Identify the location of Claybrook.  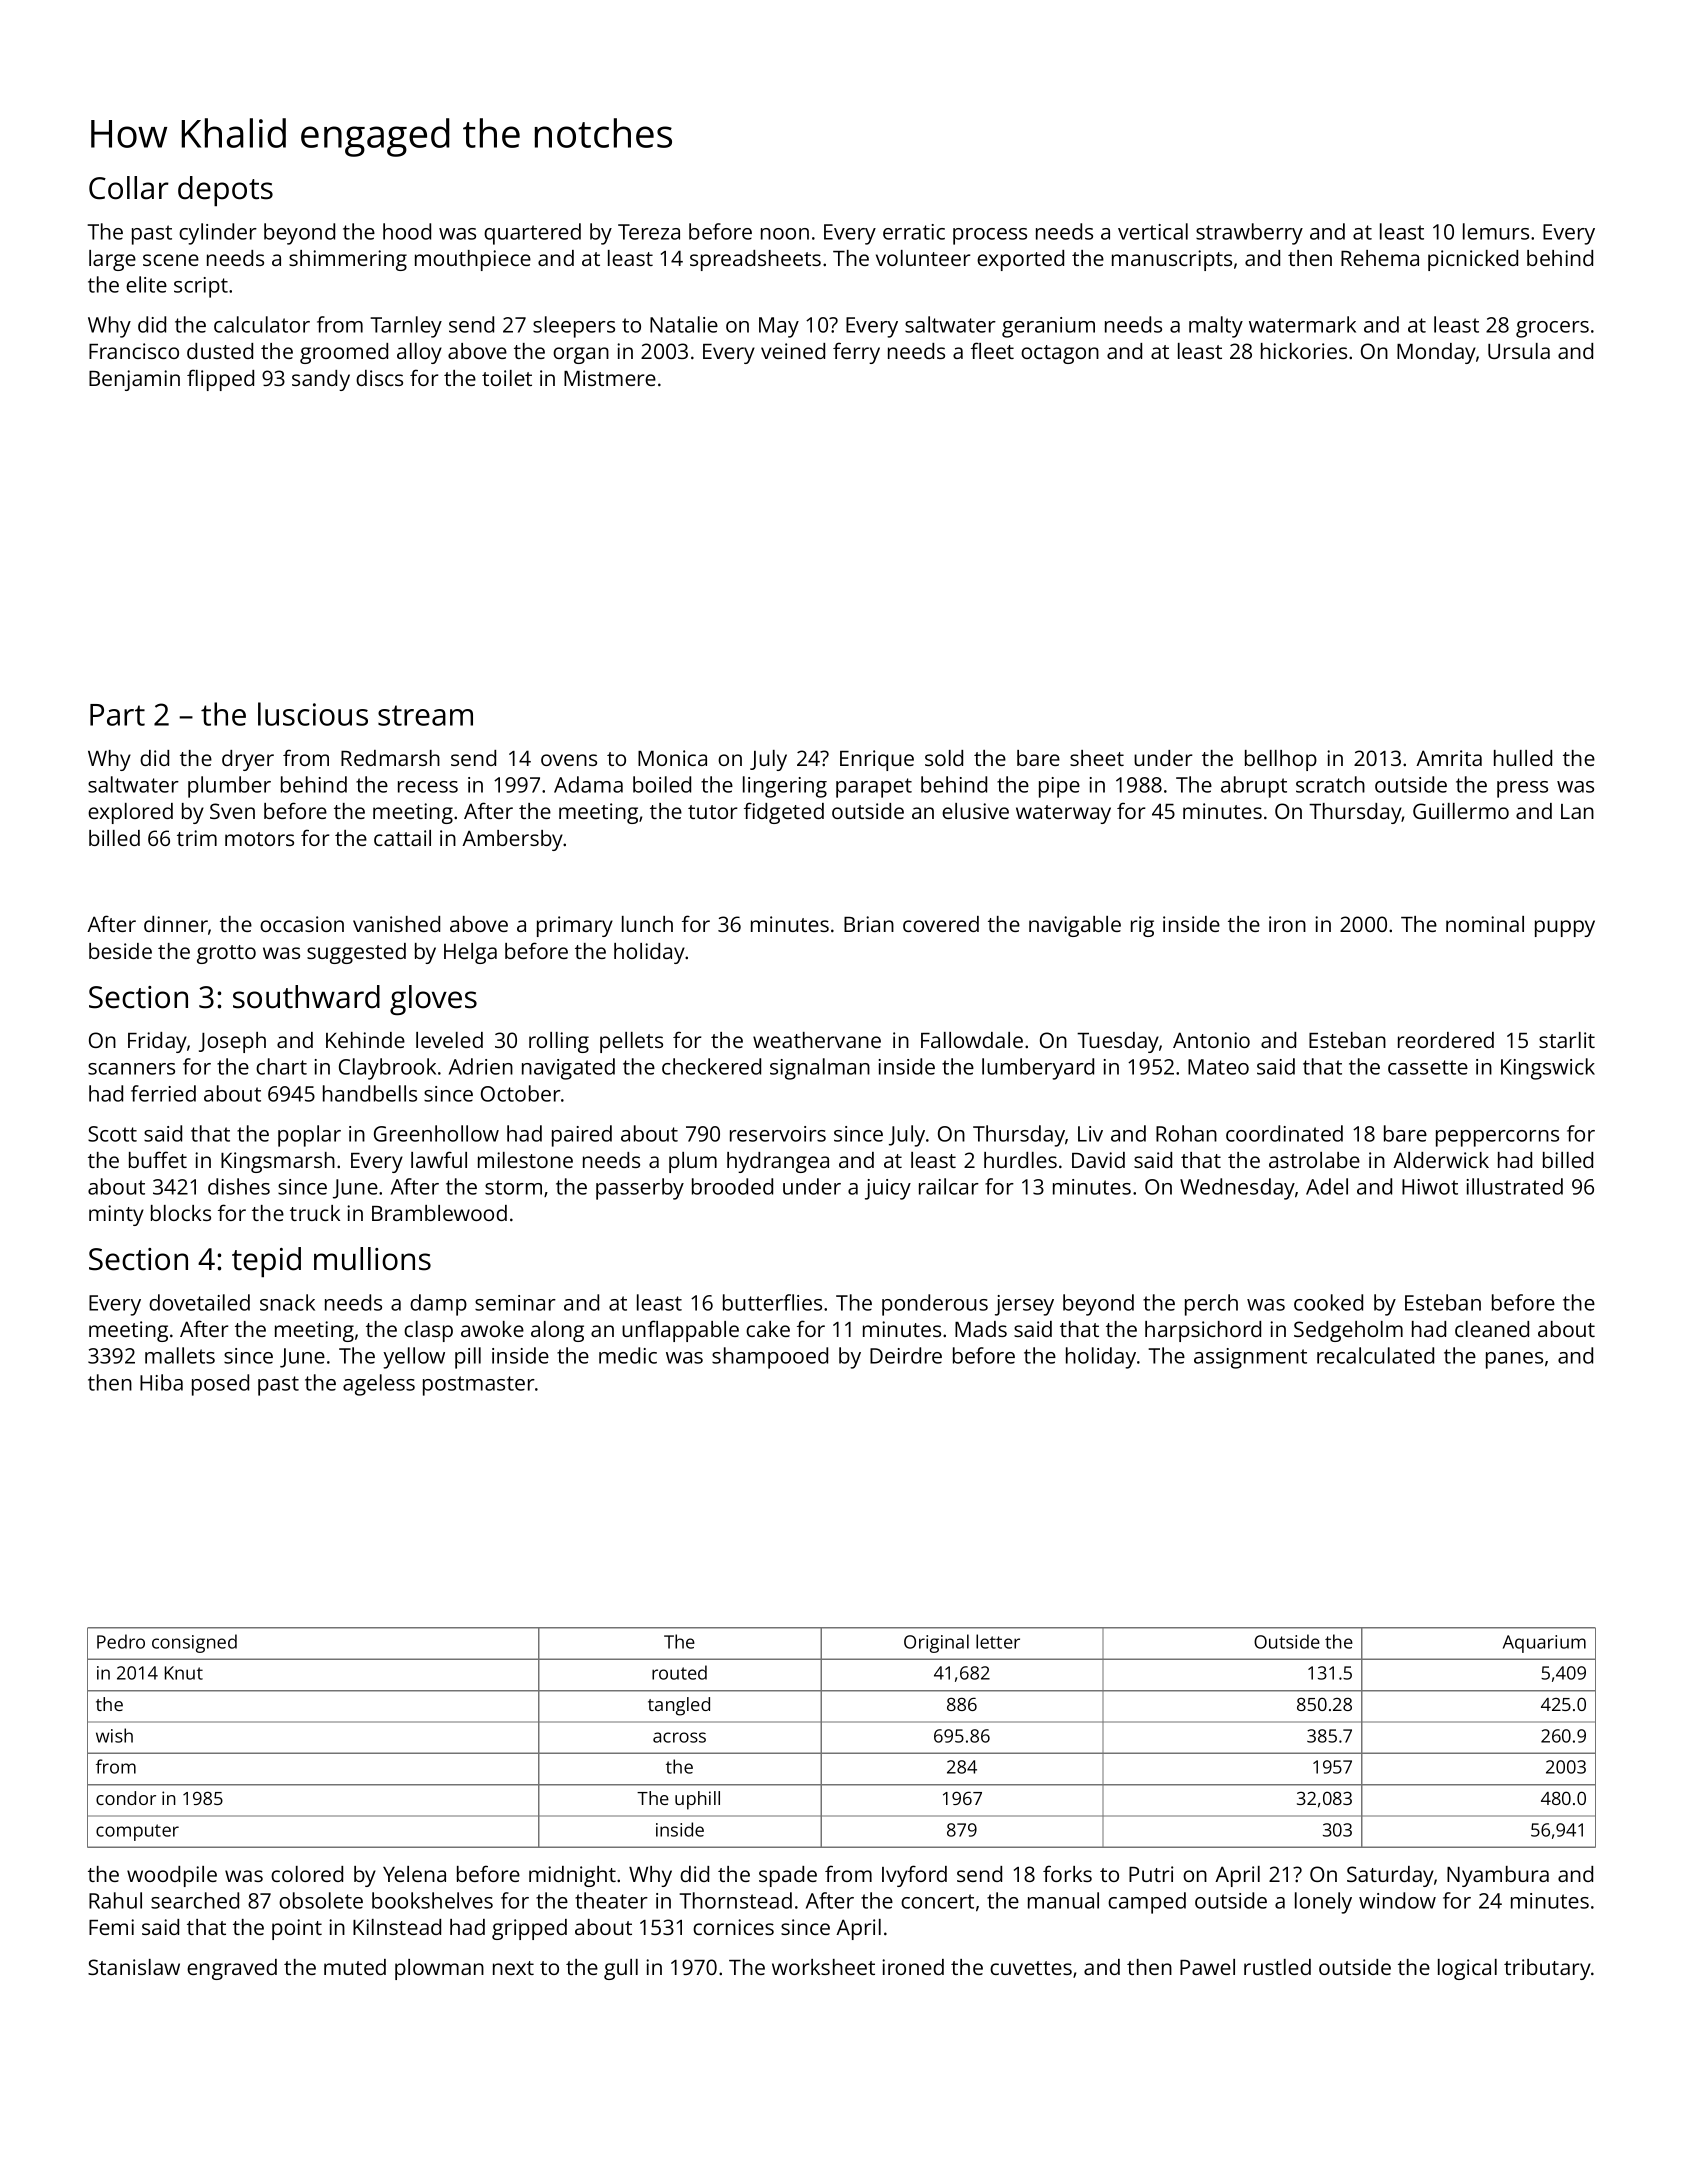
(387, 1069).
